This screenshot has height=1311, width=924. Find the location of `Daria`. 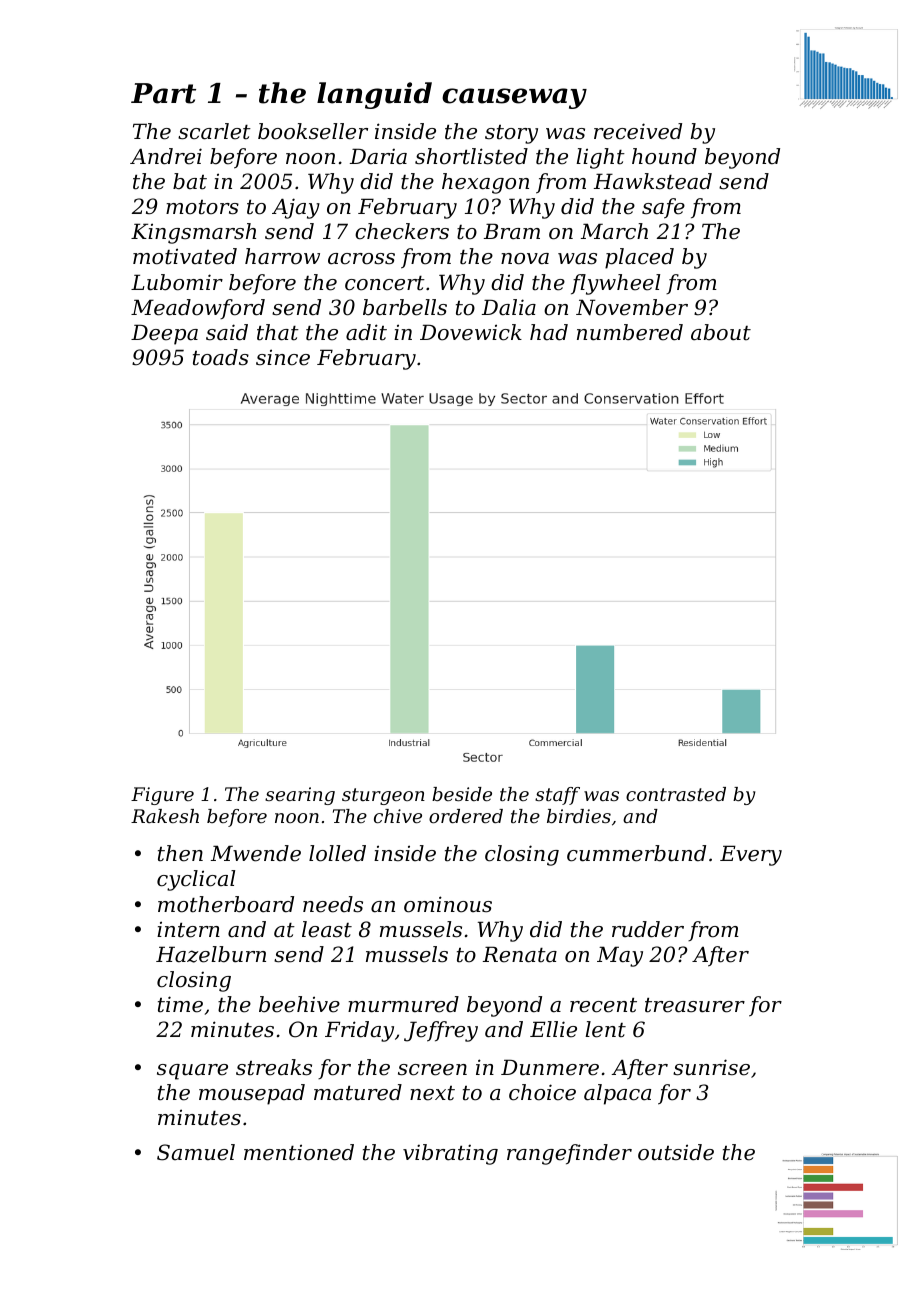

Daria is located at coordinates (378, 156).
